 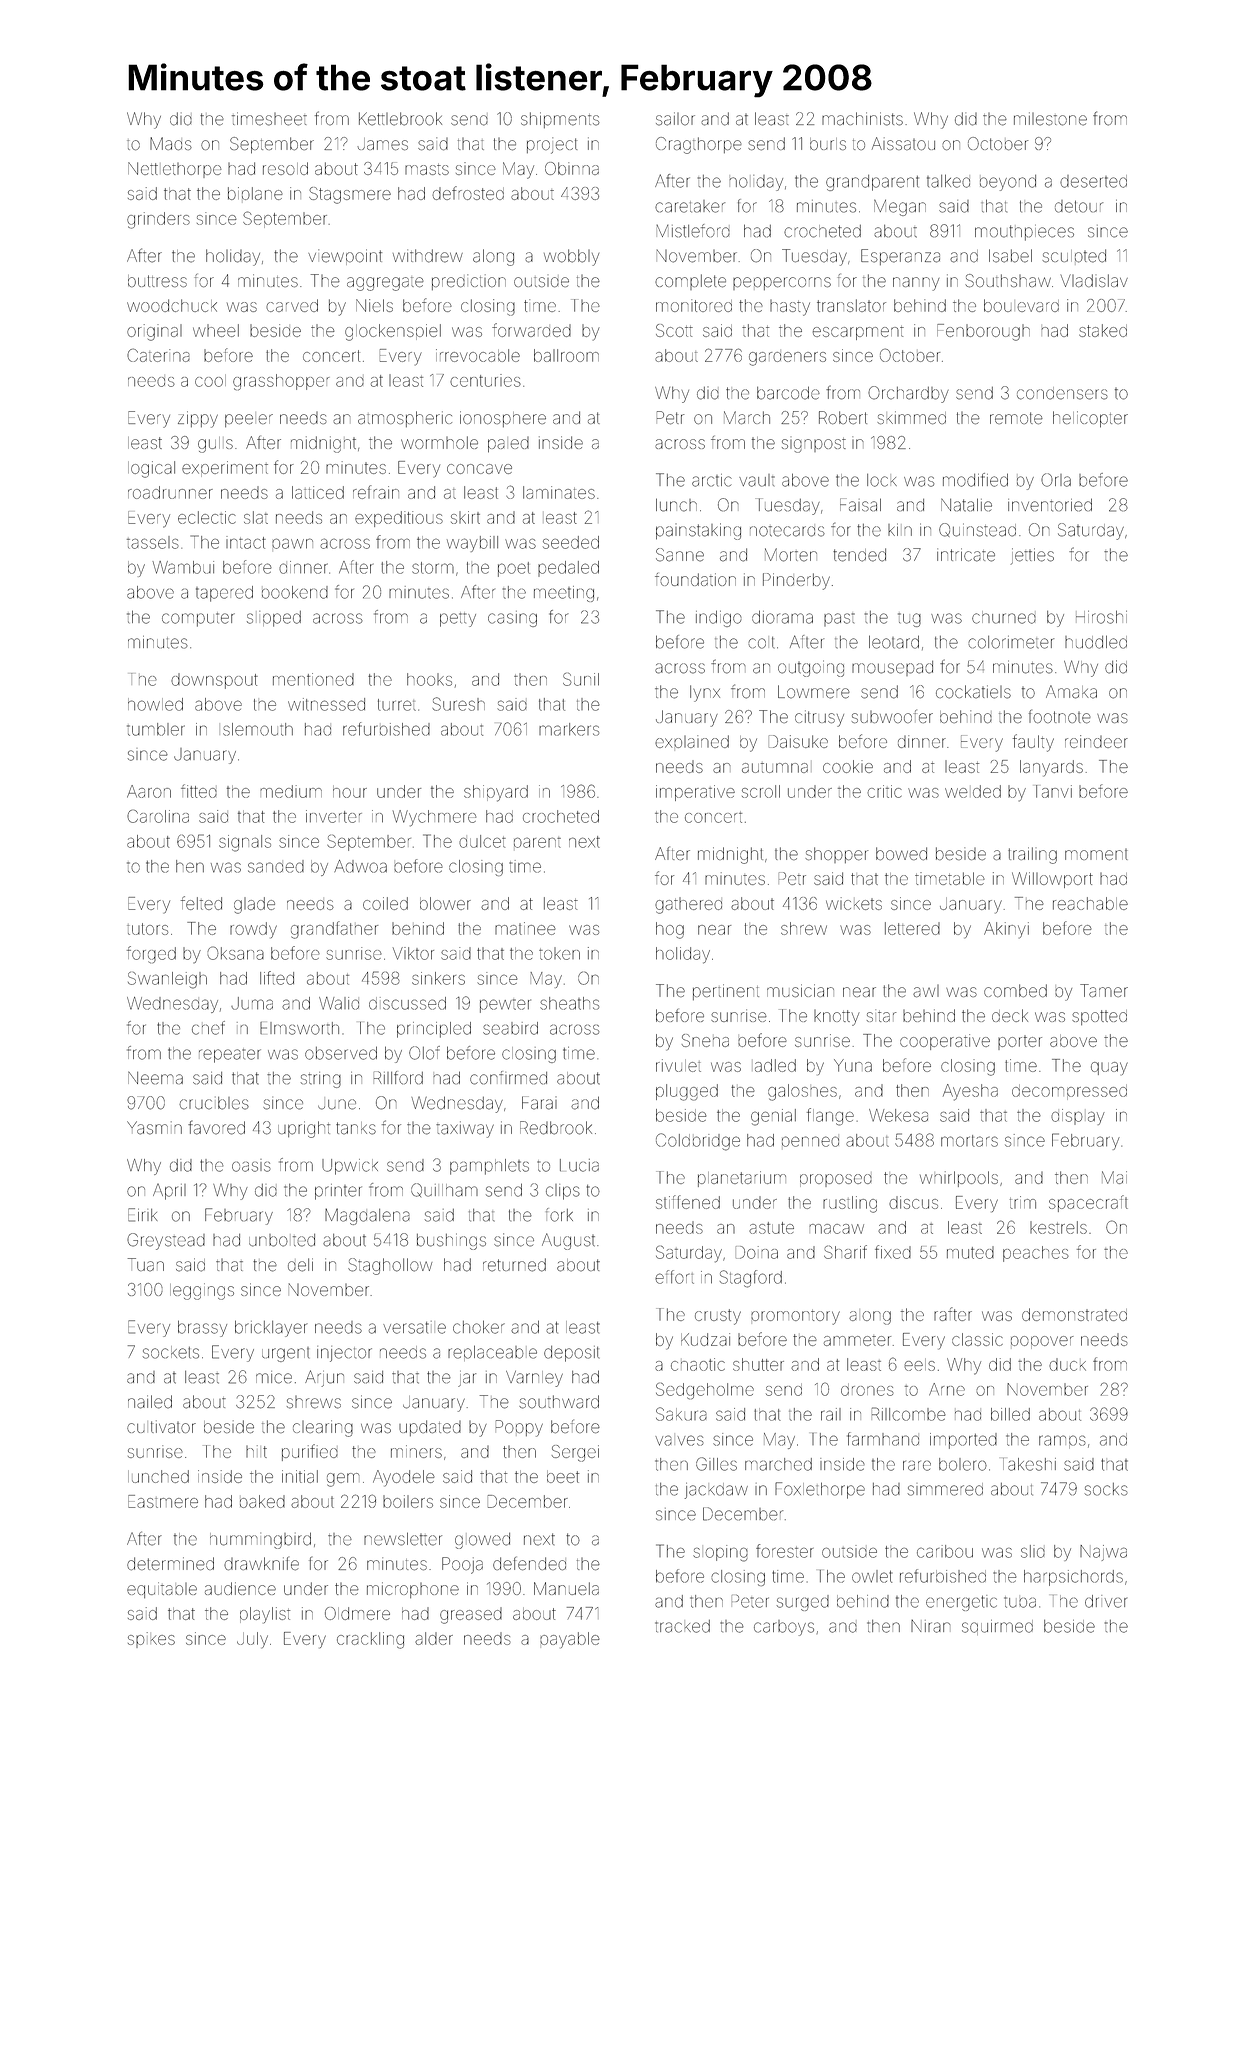 What do you see at coordinates (155, 704) in the document?
I see `howled` at bounding box center [155, 704].
